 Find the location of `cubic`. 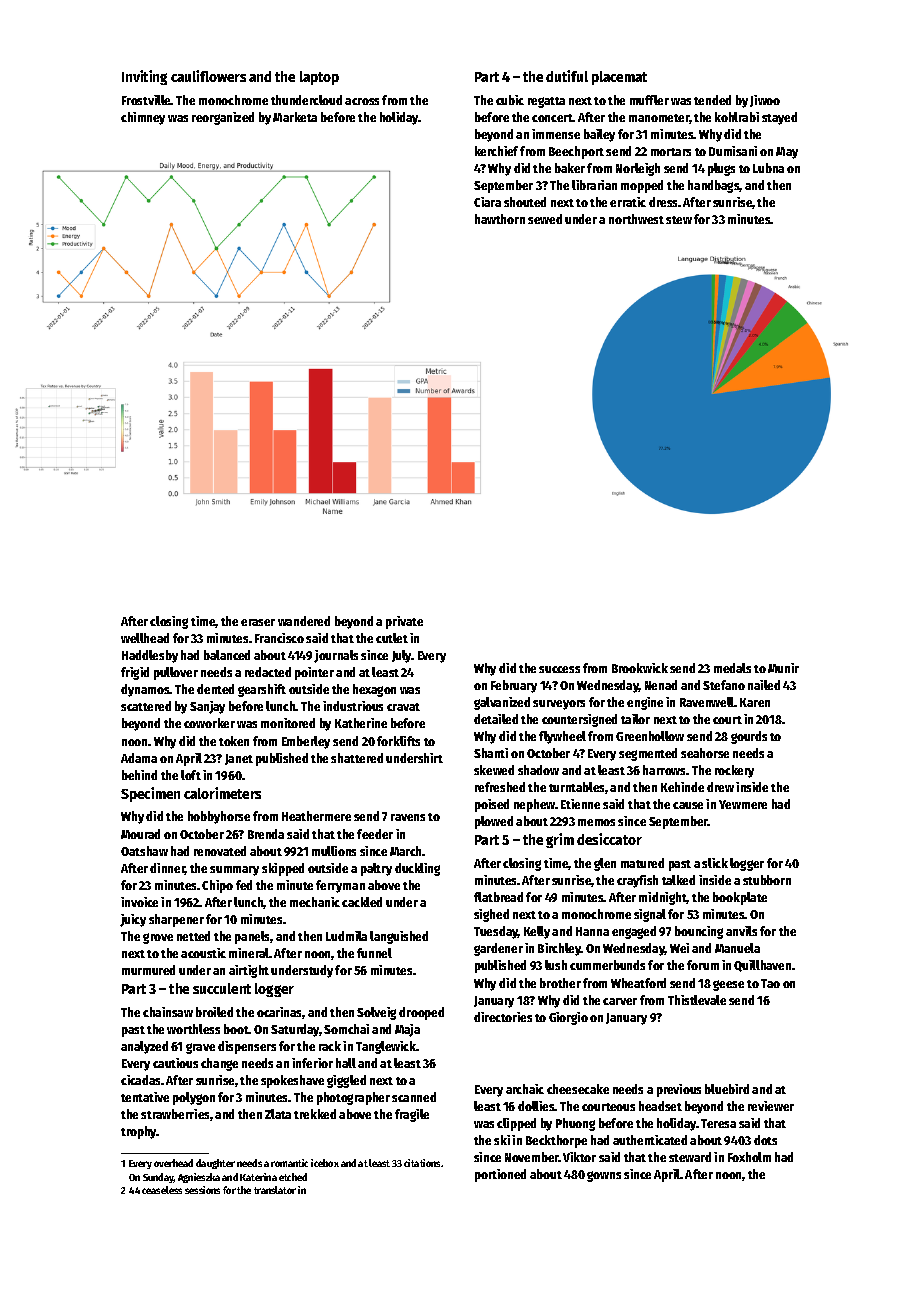

cubic is located at coordinates (510, 100).
